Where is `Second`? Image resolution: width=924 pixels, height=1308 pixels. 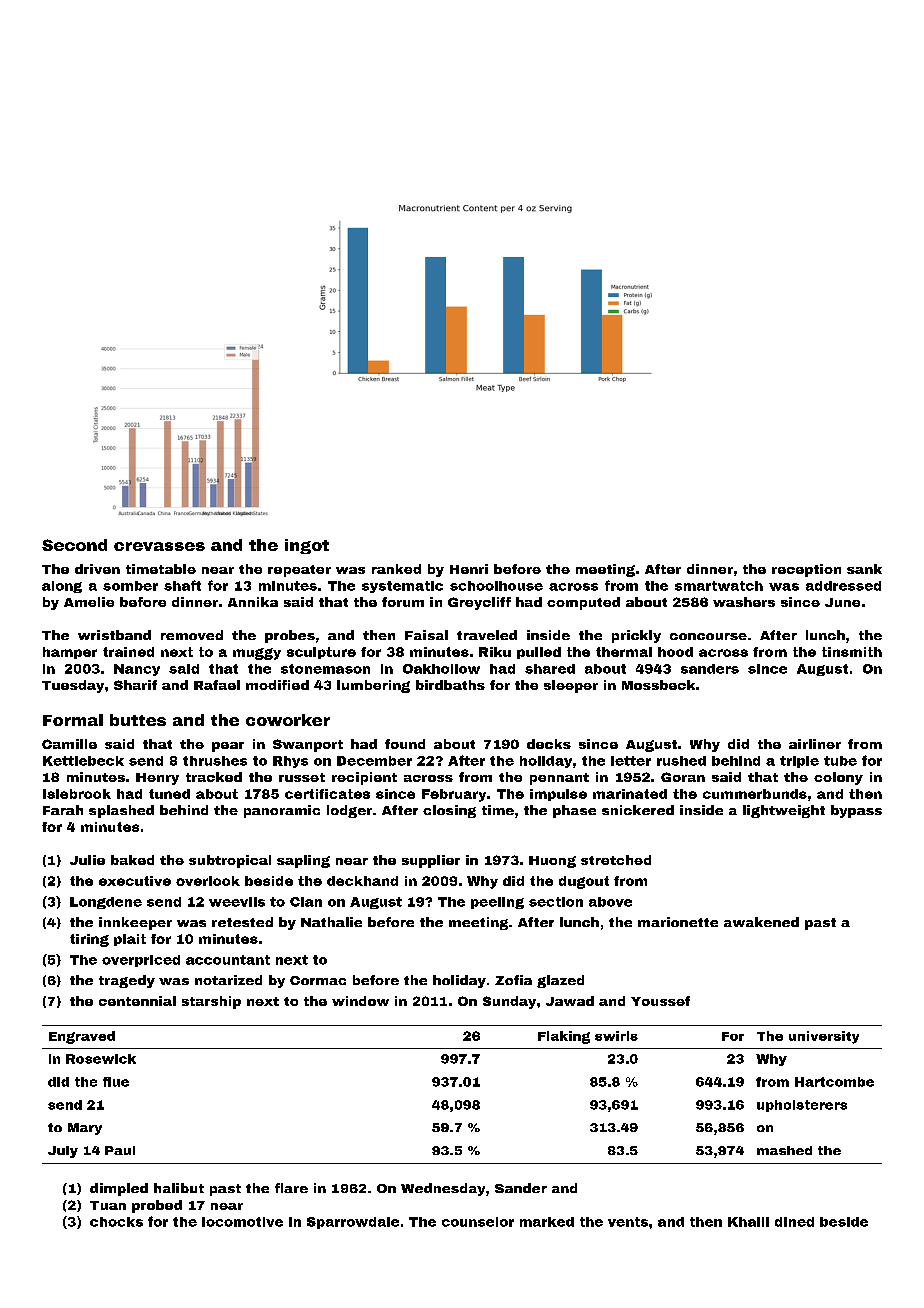
Second is located at coordinates (74, 545).
